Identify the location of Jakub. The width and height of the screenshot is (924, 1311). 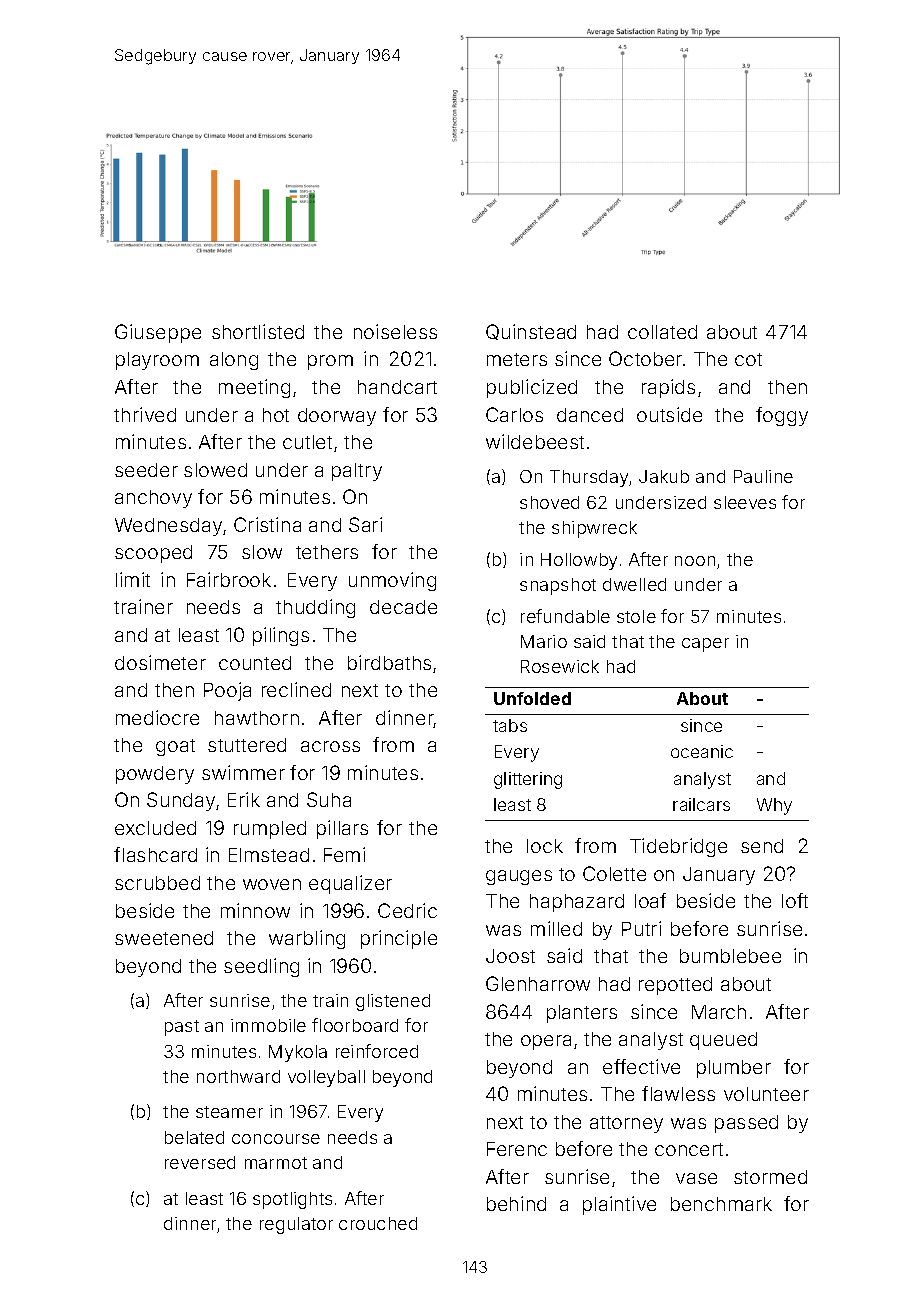
(664, 476).
